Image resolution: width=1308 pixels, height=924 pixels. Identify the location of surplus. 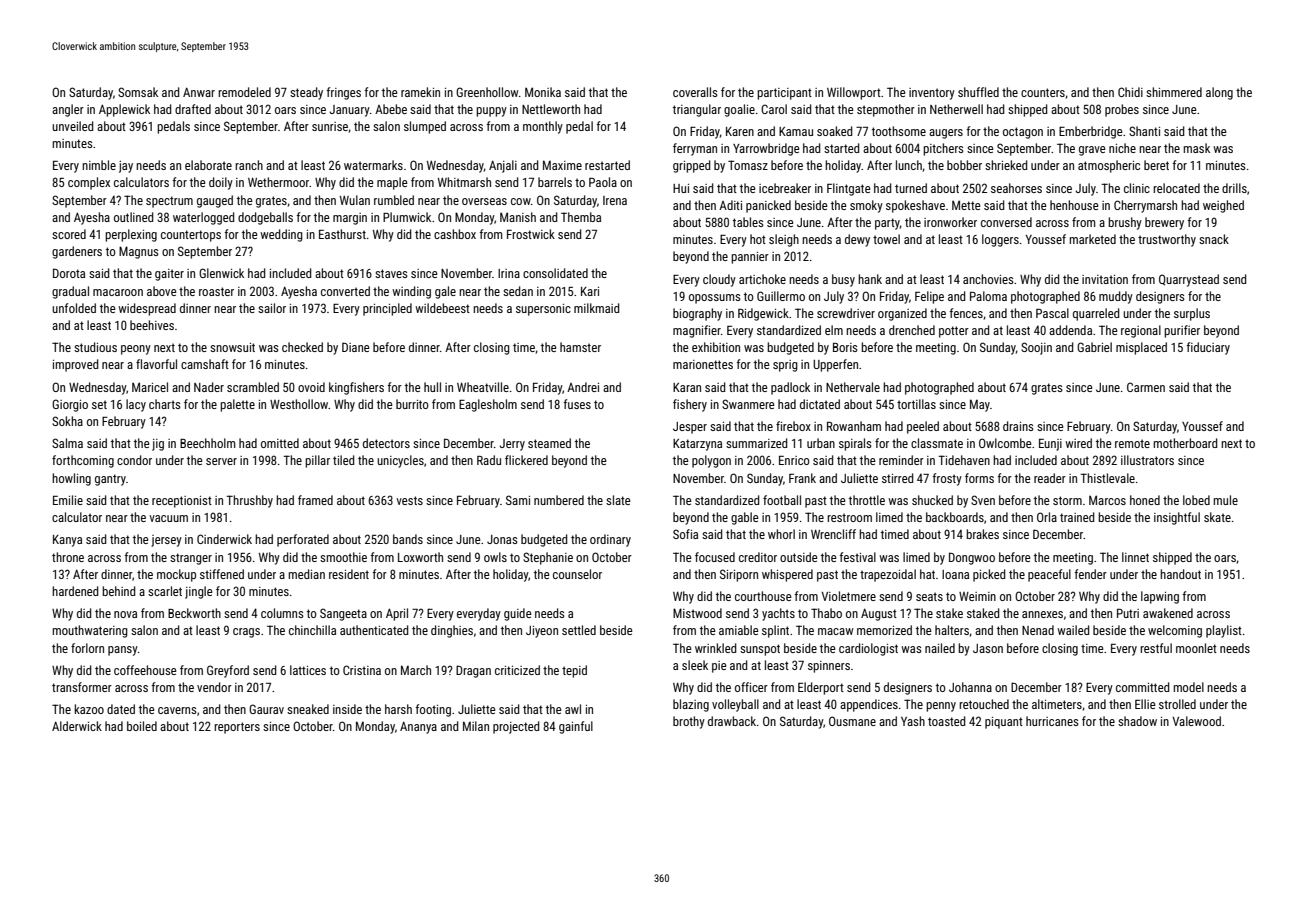
(1192, 314).
